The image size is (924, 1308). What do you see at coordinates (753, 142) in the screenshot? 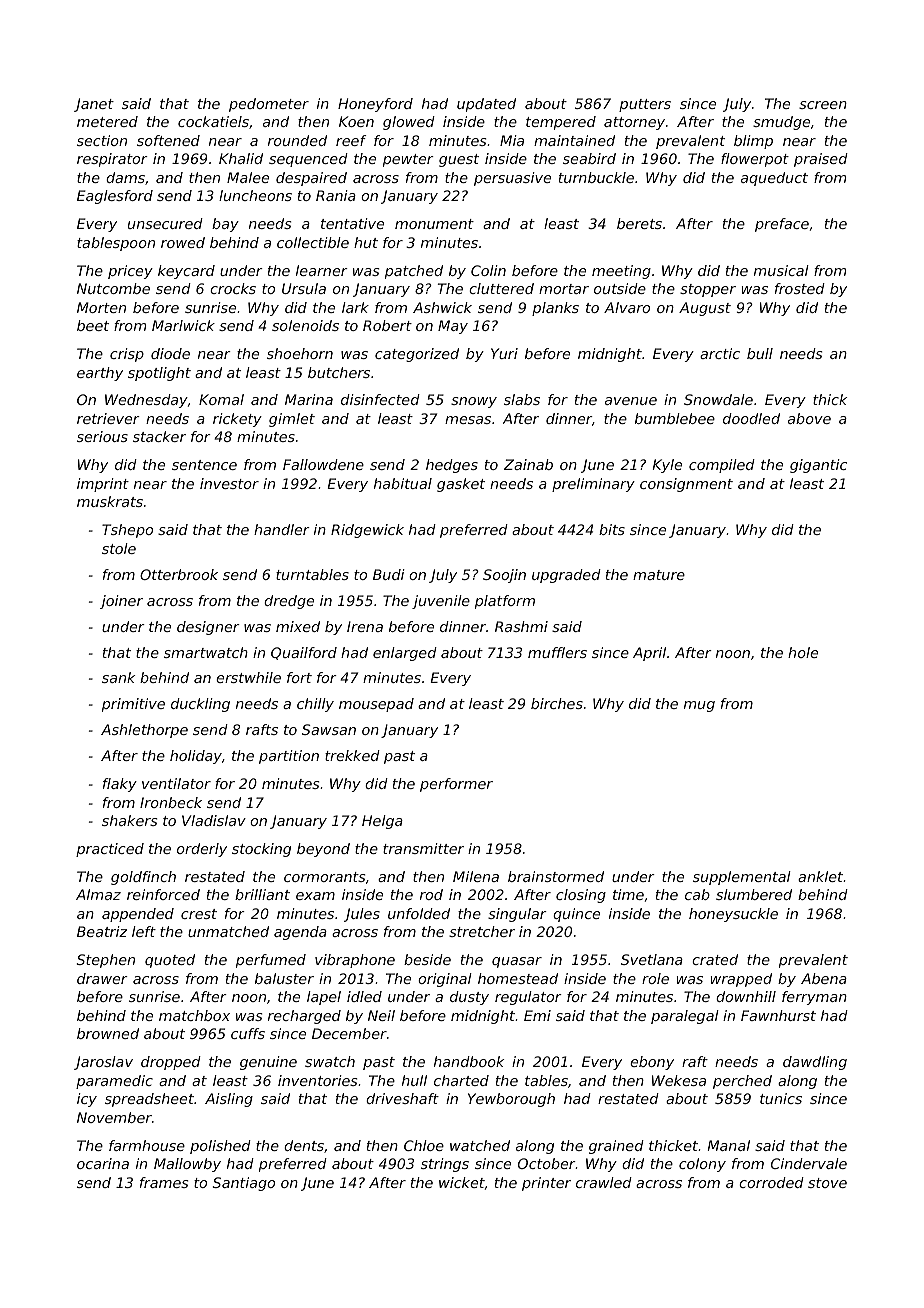
I see `blimp` at bounding box center [753, 142].
